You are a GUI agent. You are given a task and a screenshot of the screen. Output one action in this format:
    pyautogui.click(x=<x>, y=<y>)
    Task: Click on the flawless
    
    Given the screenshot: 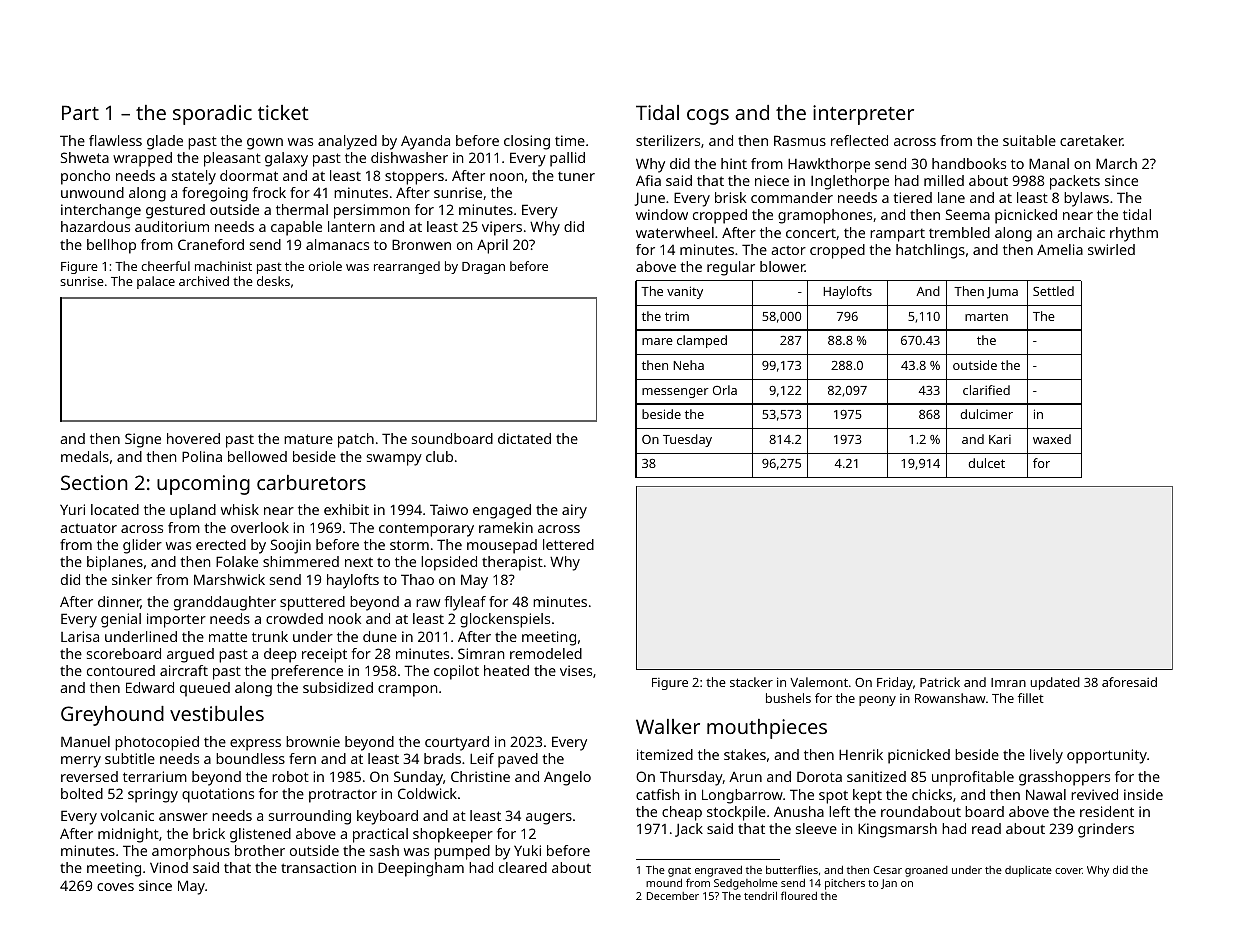 What is the action you would take?
    pyautogui.click(x=115, y=140)
